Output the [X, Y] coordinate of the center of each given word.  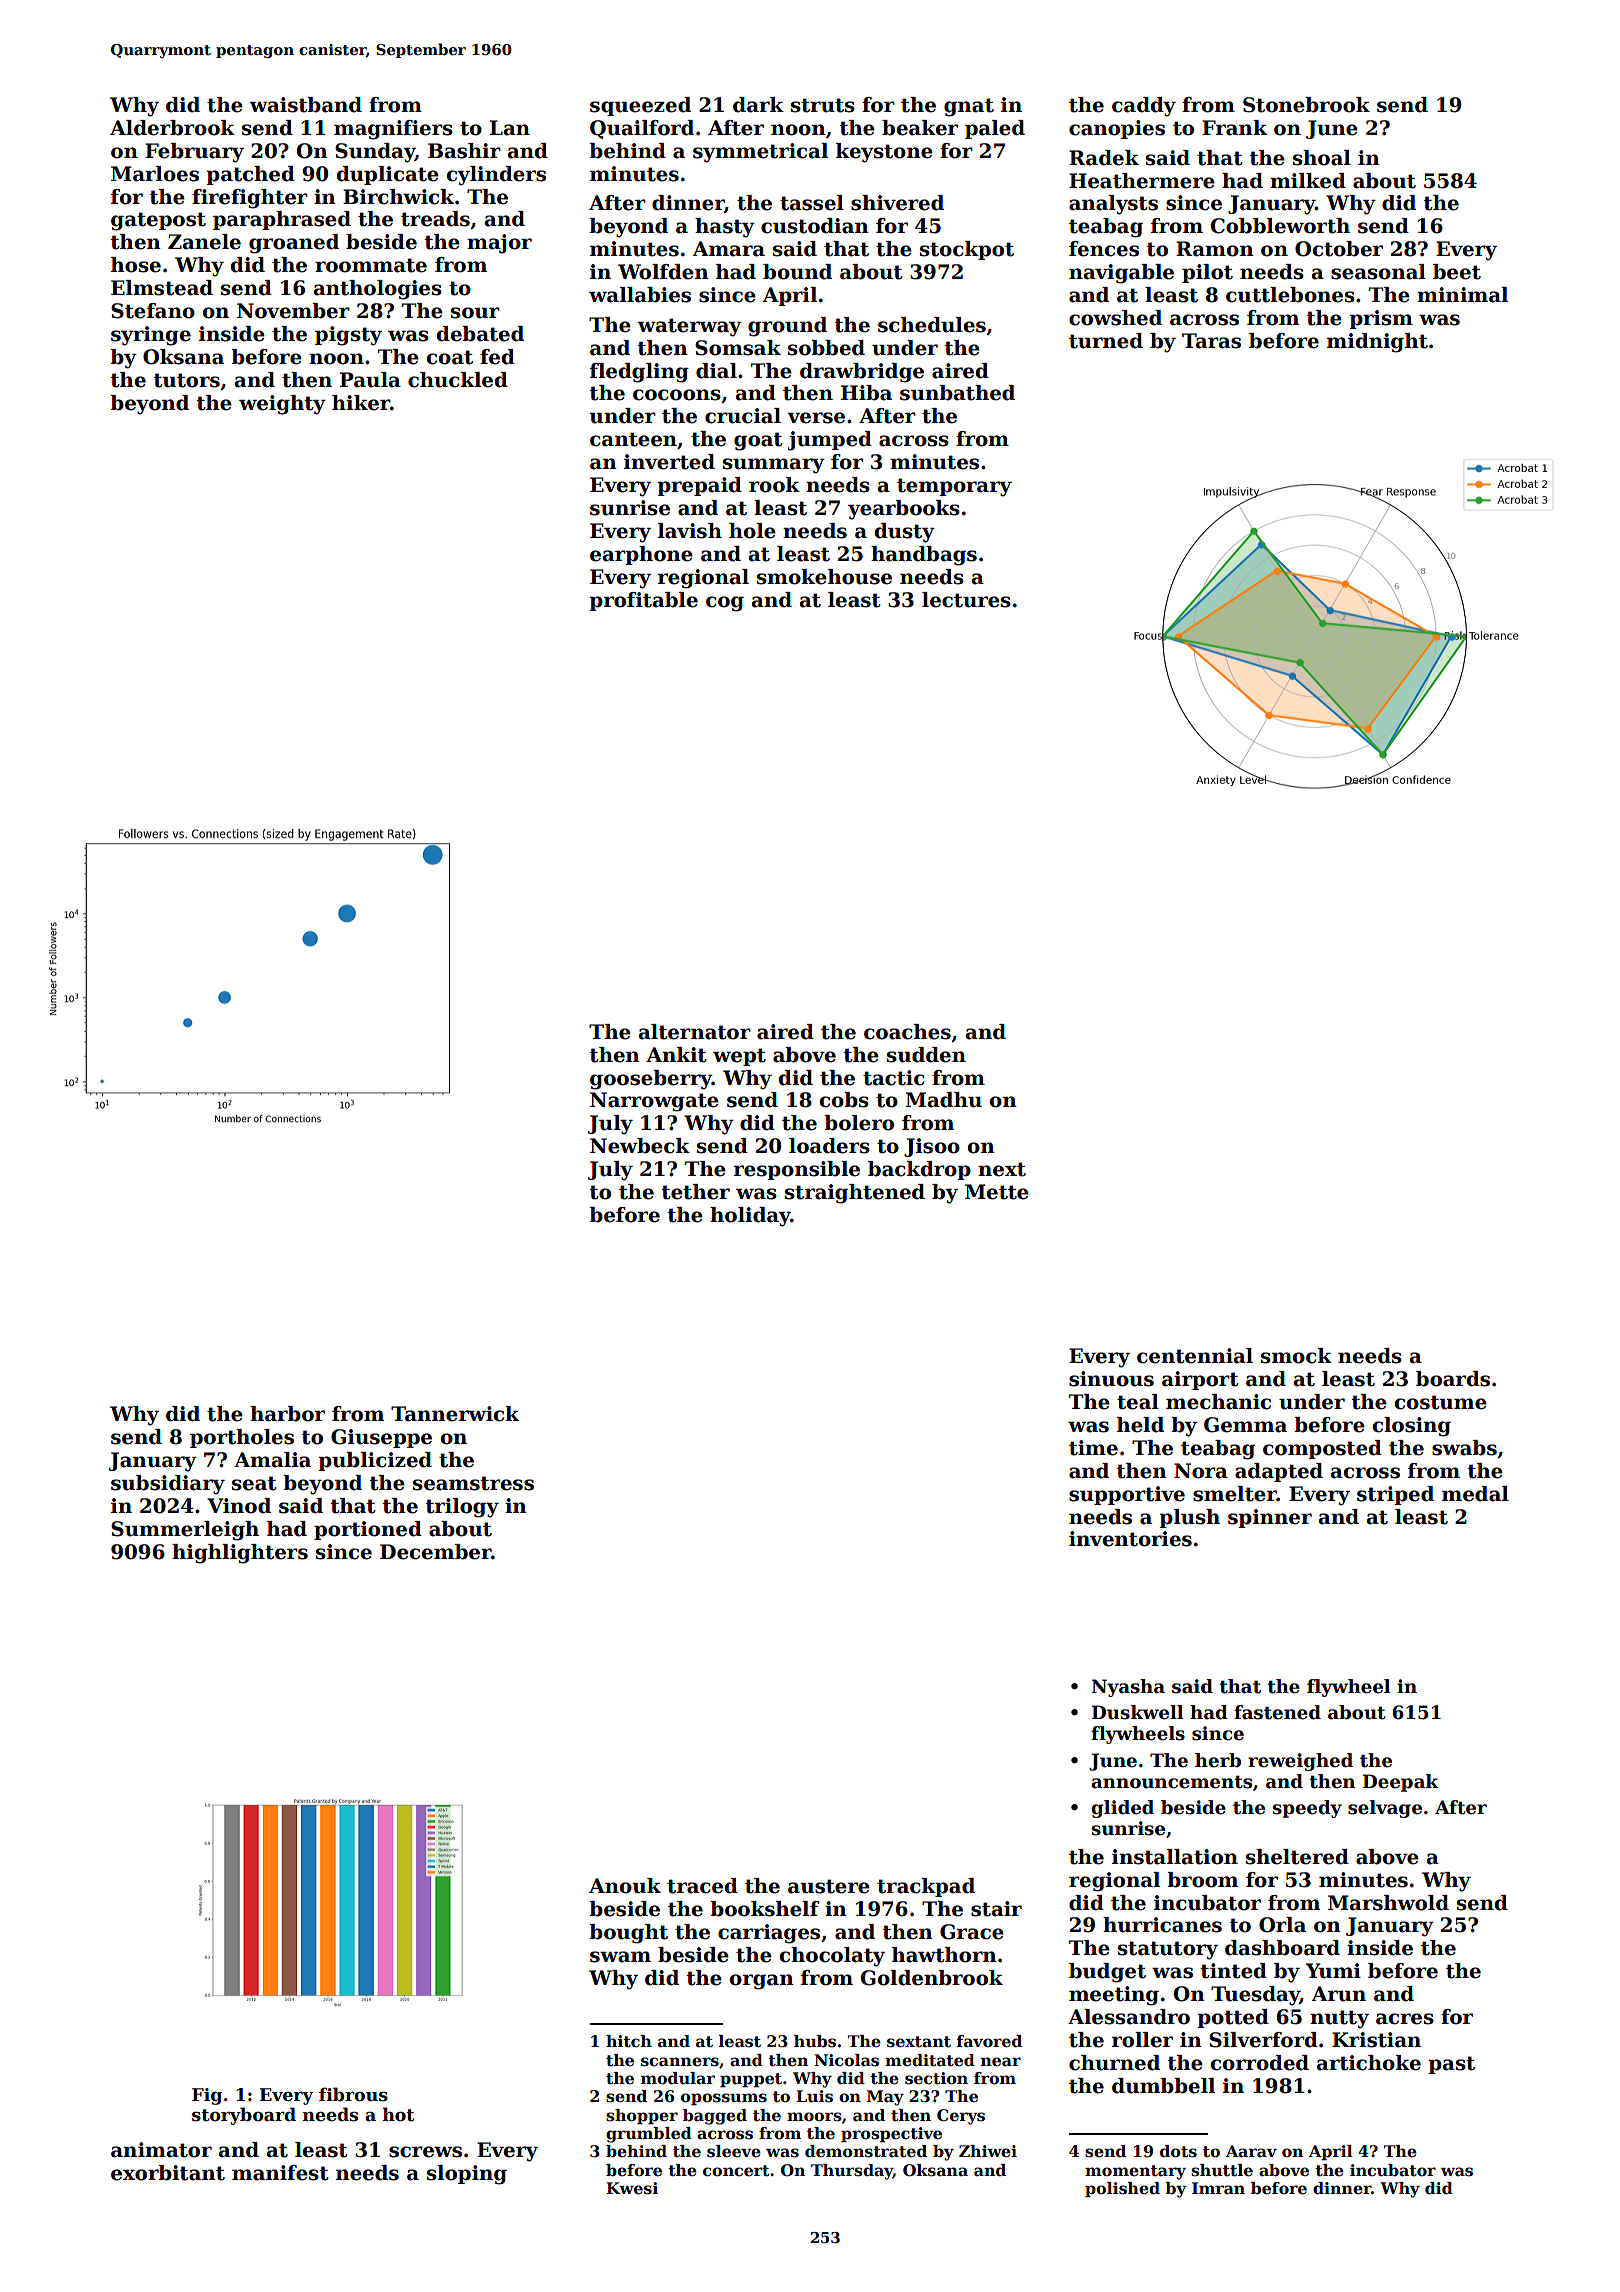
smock [1296, 1356]
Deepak [1401, 1783]
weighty [282, 405]
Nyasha [1128, 1688]
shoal [1322, 158]
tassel [812, 203]
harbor [287, 1414]
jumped [830, 441]
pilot [1207, 273]
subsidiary [168, 1485]
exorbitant [168, 2173]
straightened [855, 1194]
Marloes [155, 174]
